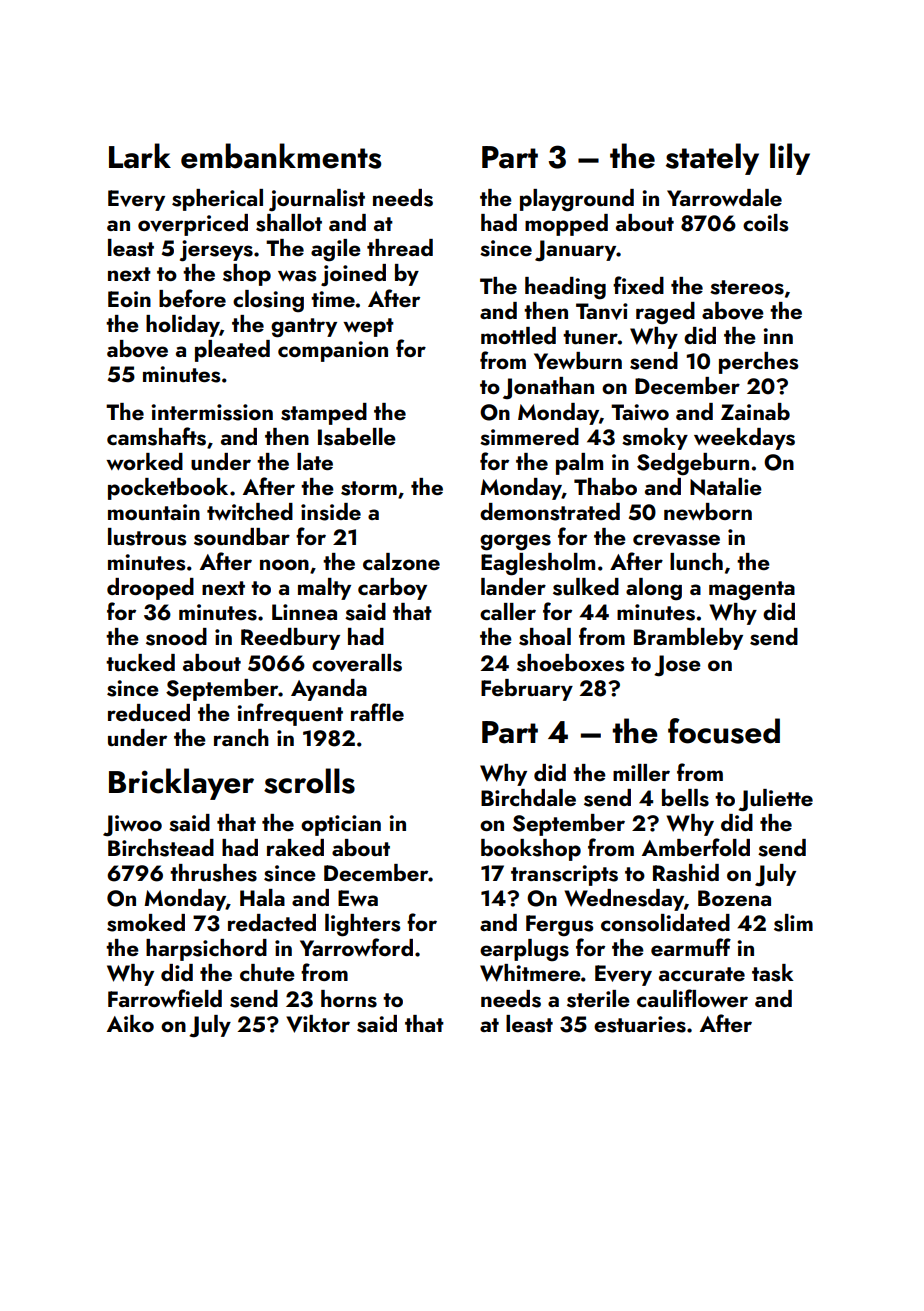 This page has height=1311, width=924. What do you see at coordinates (216, 251) in the page?
I see `jerseys` at bounding box center [216, 251].
